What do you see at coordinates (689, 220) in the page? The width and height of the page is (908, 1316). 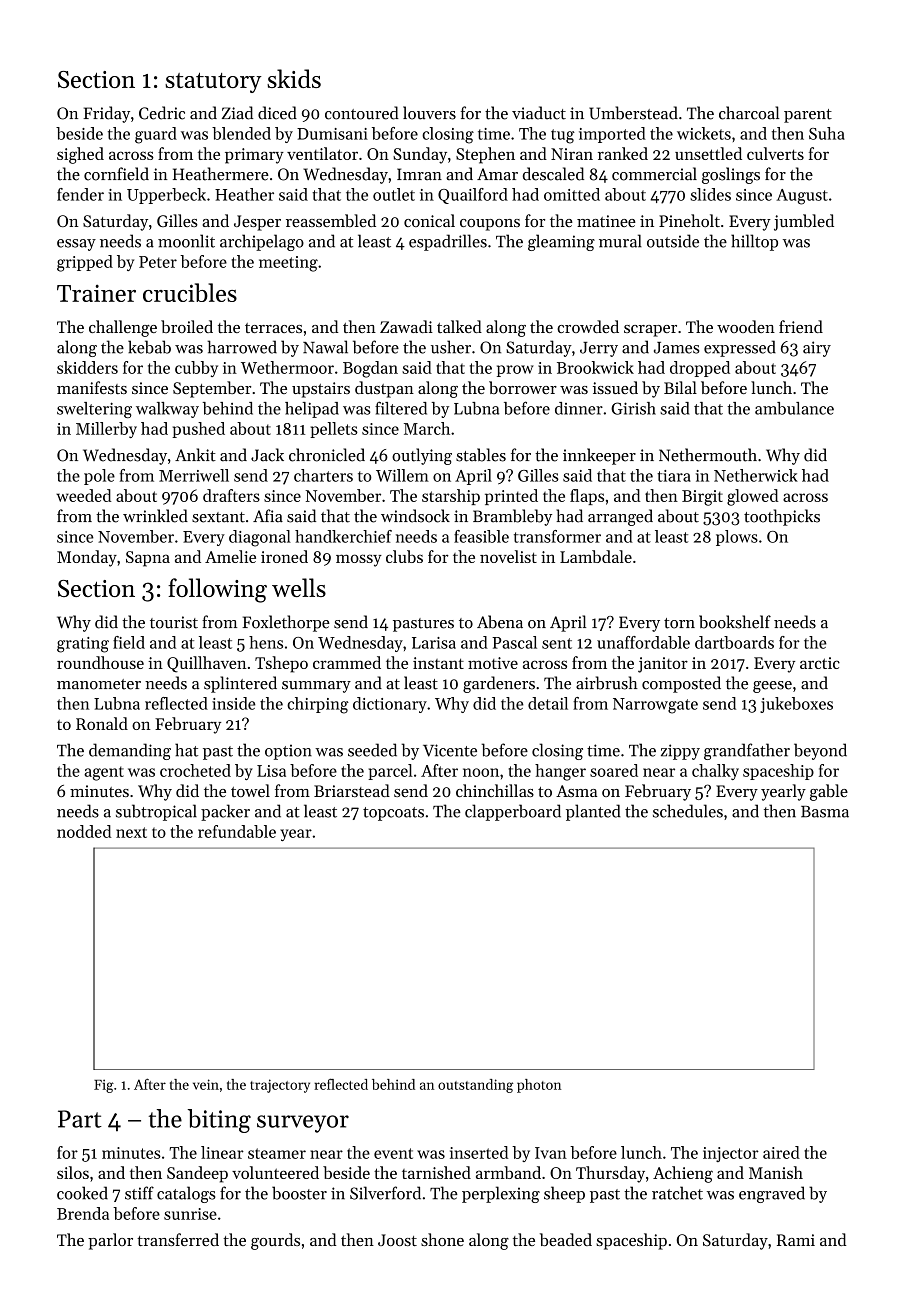 I see `Pineholt` at bounding box center [689, 220].
